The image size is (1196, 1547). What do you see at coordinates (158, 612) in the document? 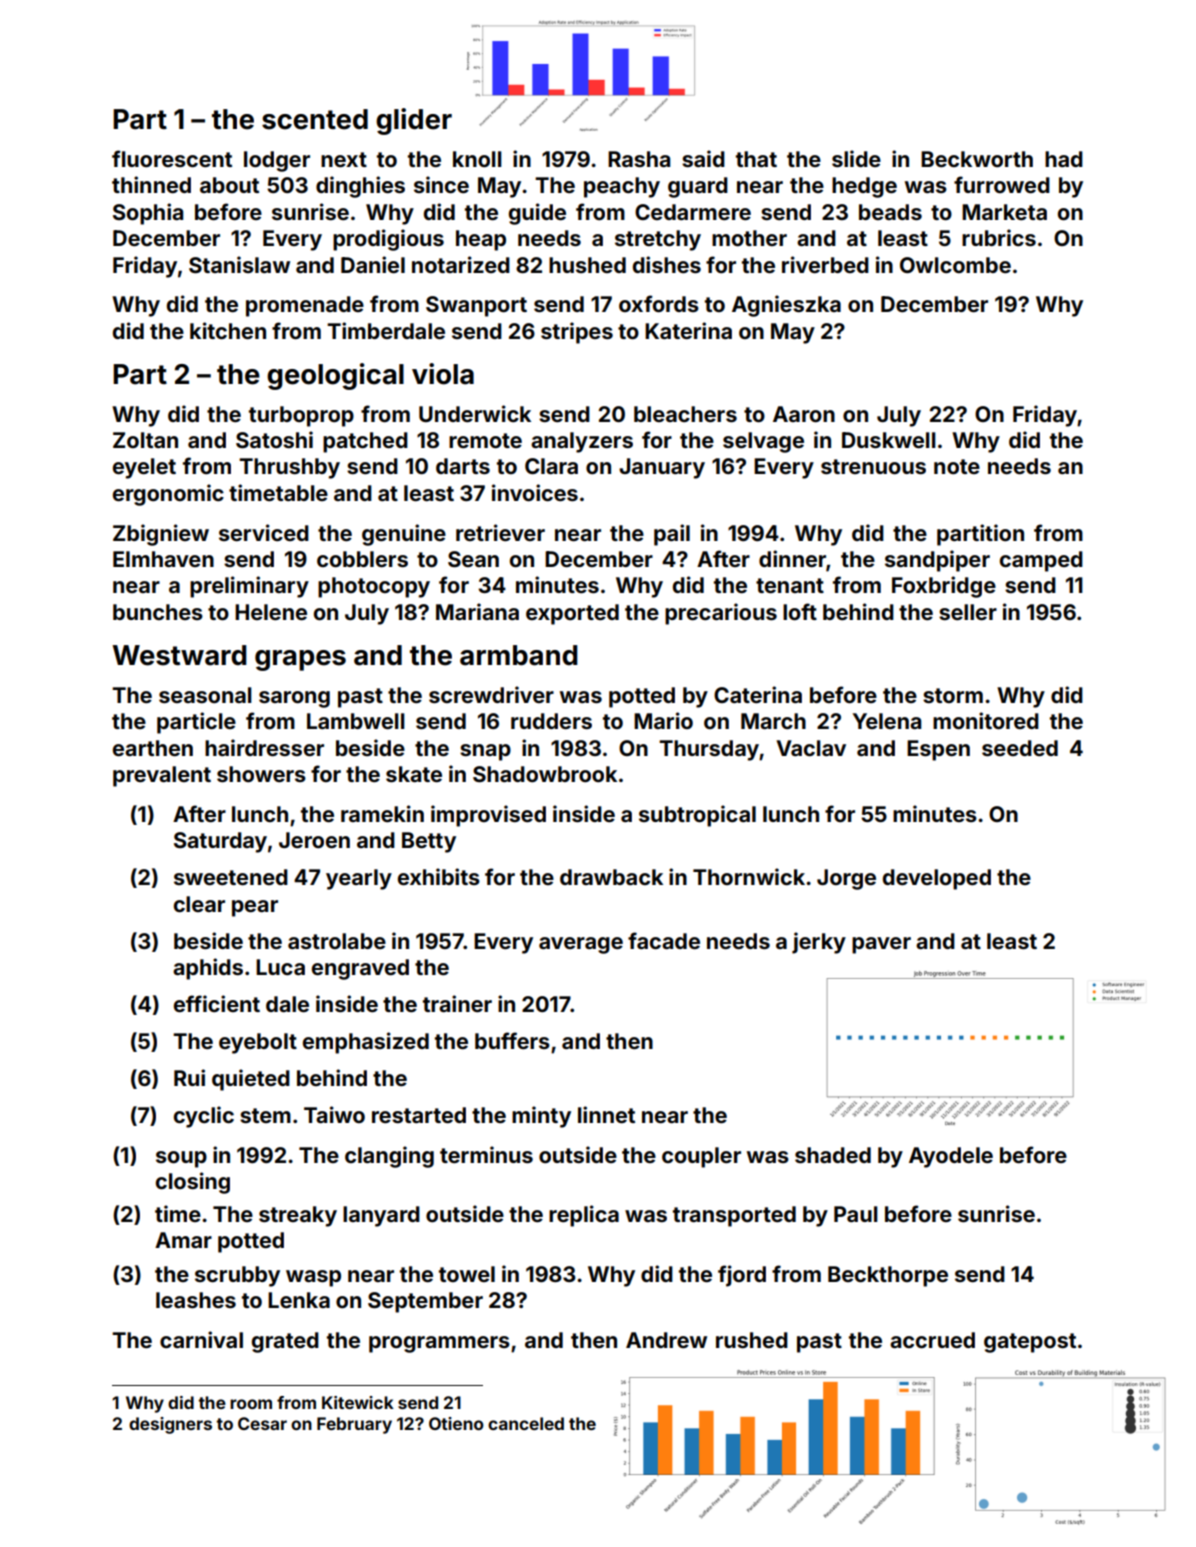
I see `bunches` at bounding box center [158, 612].
